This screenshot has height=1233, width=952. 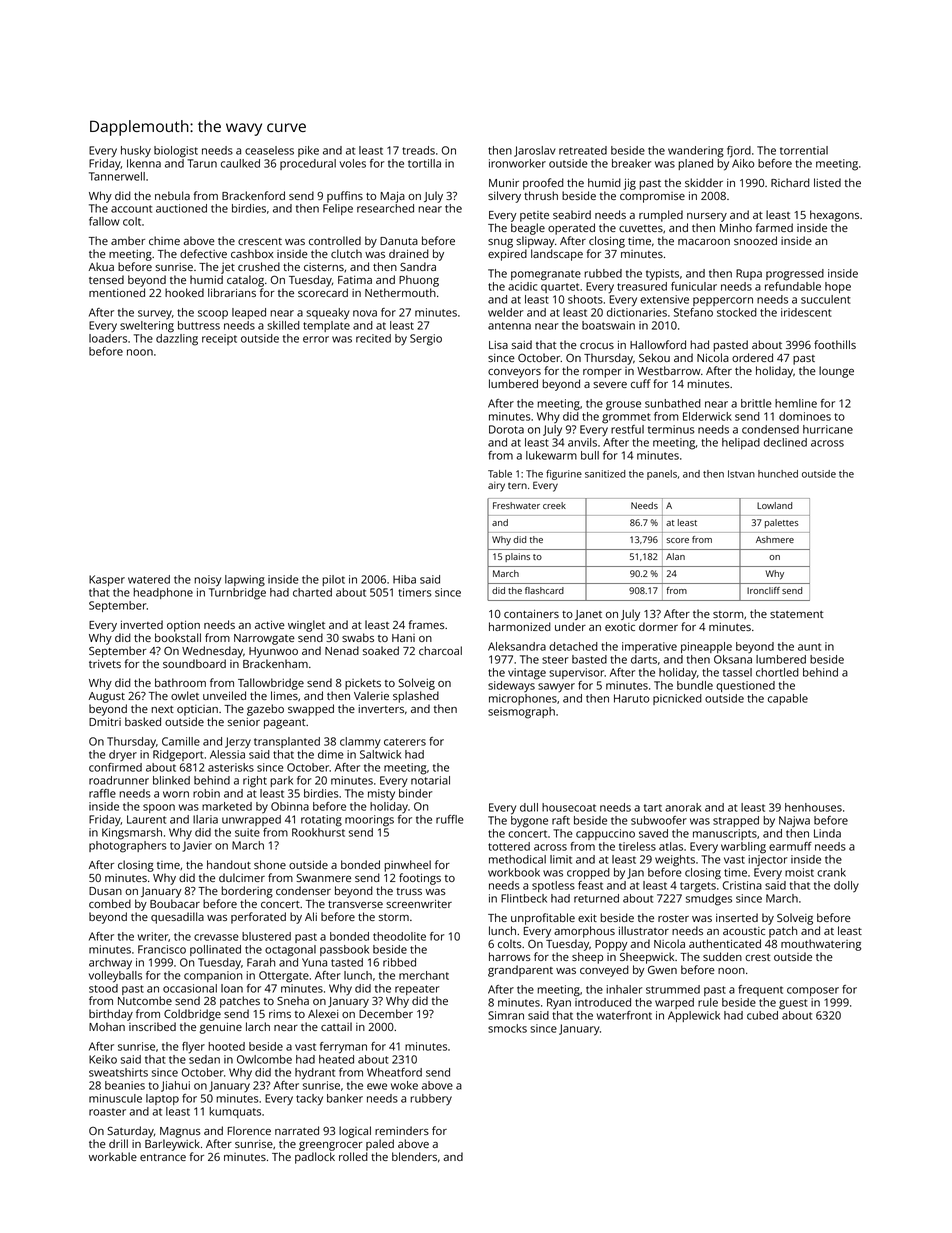 I want to click on progressed, so click(x=795, y=275).
